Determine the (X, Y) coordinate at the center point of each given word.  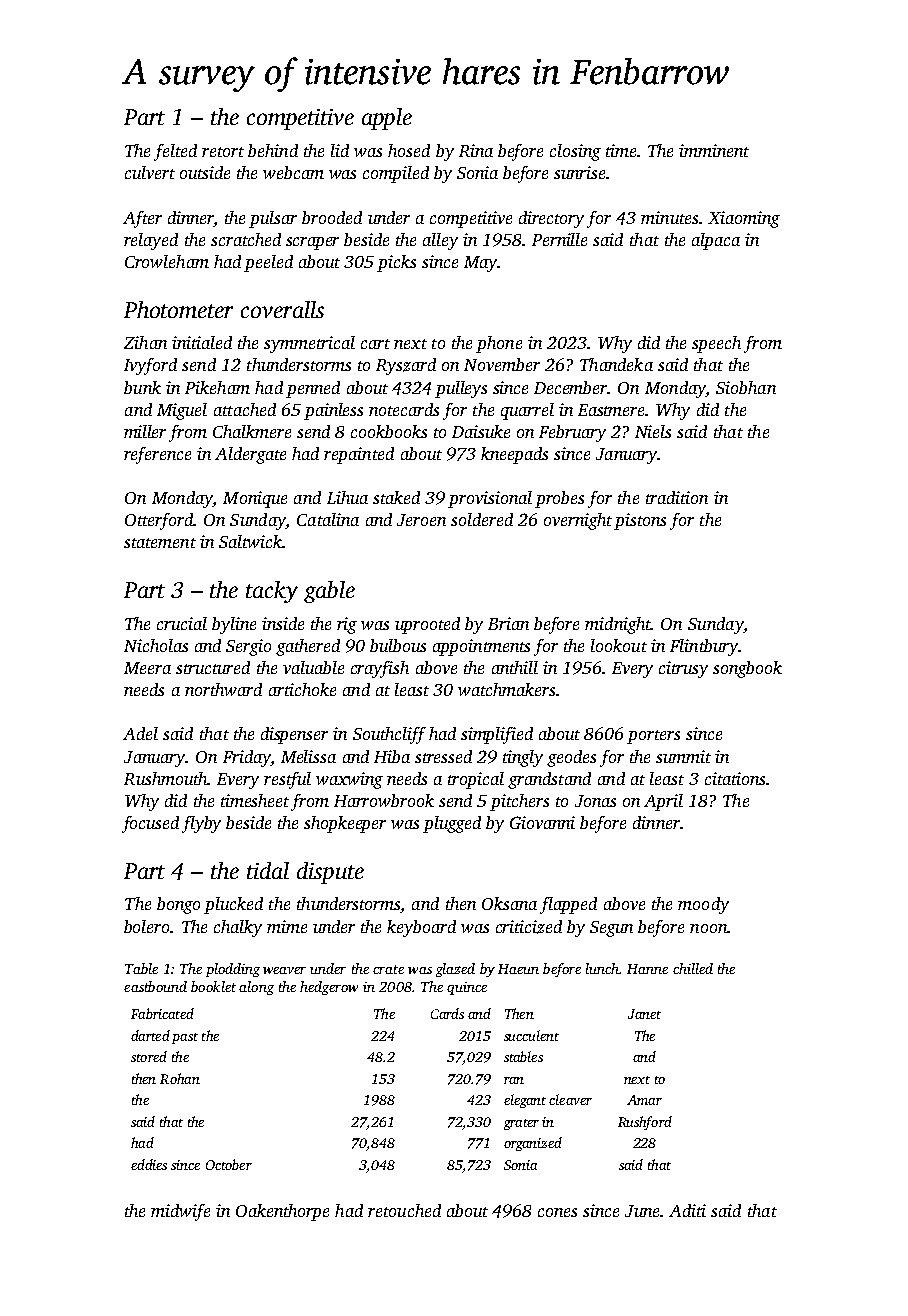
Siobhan (746, 387)
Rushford (645, 1123)
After (142, 219)
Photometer (178, 309)
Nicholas (156, 645)
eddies (149, 1164)
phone (499, 344)
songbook (747, 669)
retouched (404, 1210)
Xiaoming (744, 219)
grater (521, 1124)
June (642, 1211)
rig (347, 625)
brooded (332, 217)
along (256, 988)
